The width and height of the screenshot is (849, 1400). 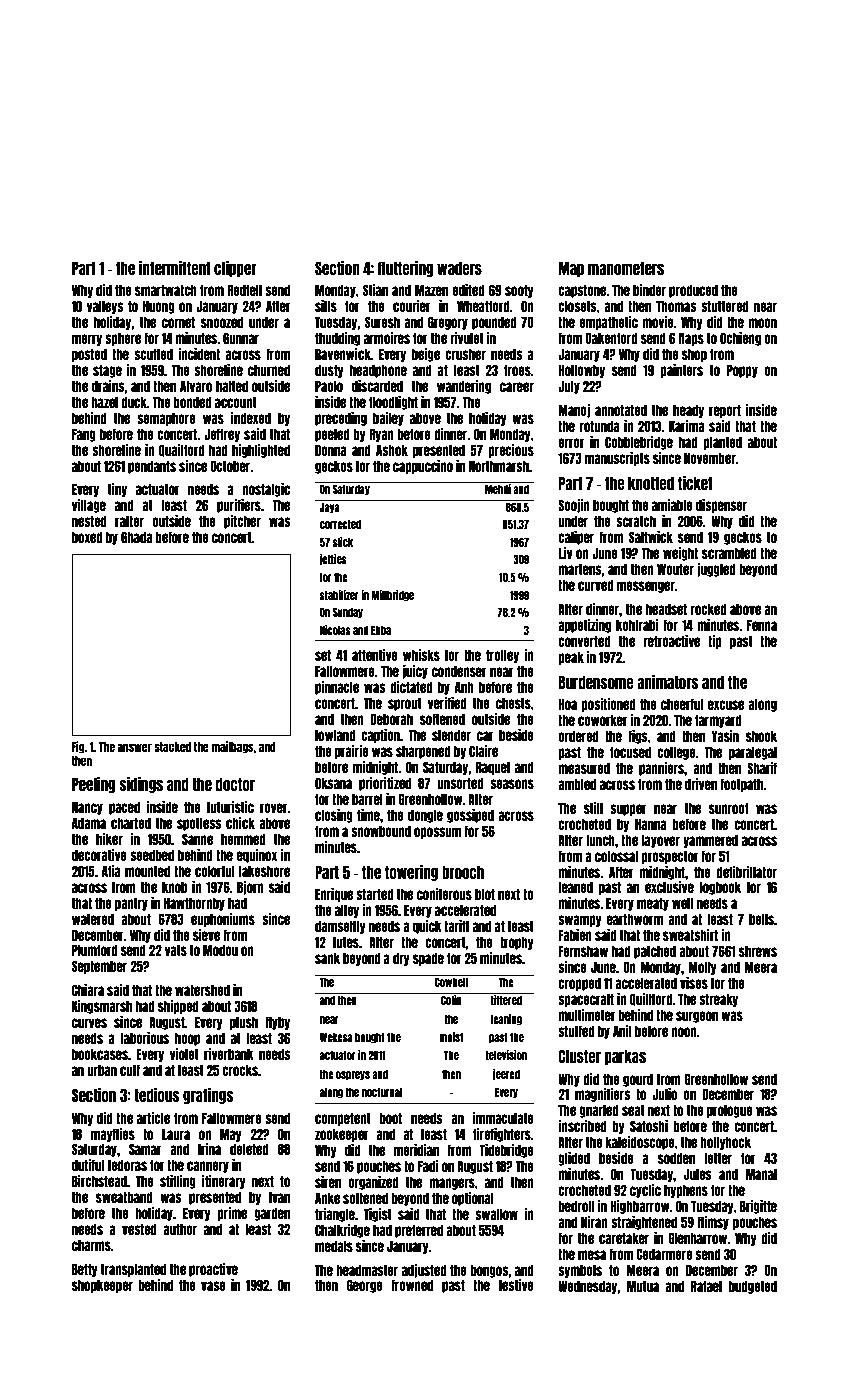 I want to click on mailbags, so click(x=232, y=747).
